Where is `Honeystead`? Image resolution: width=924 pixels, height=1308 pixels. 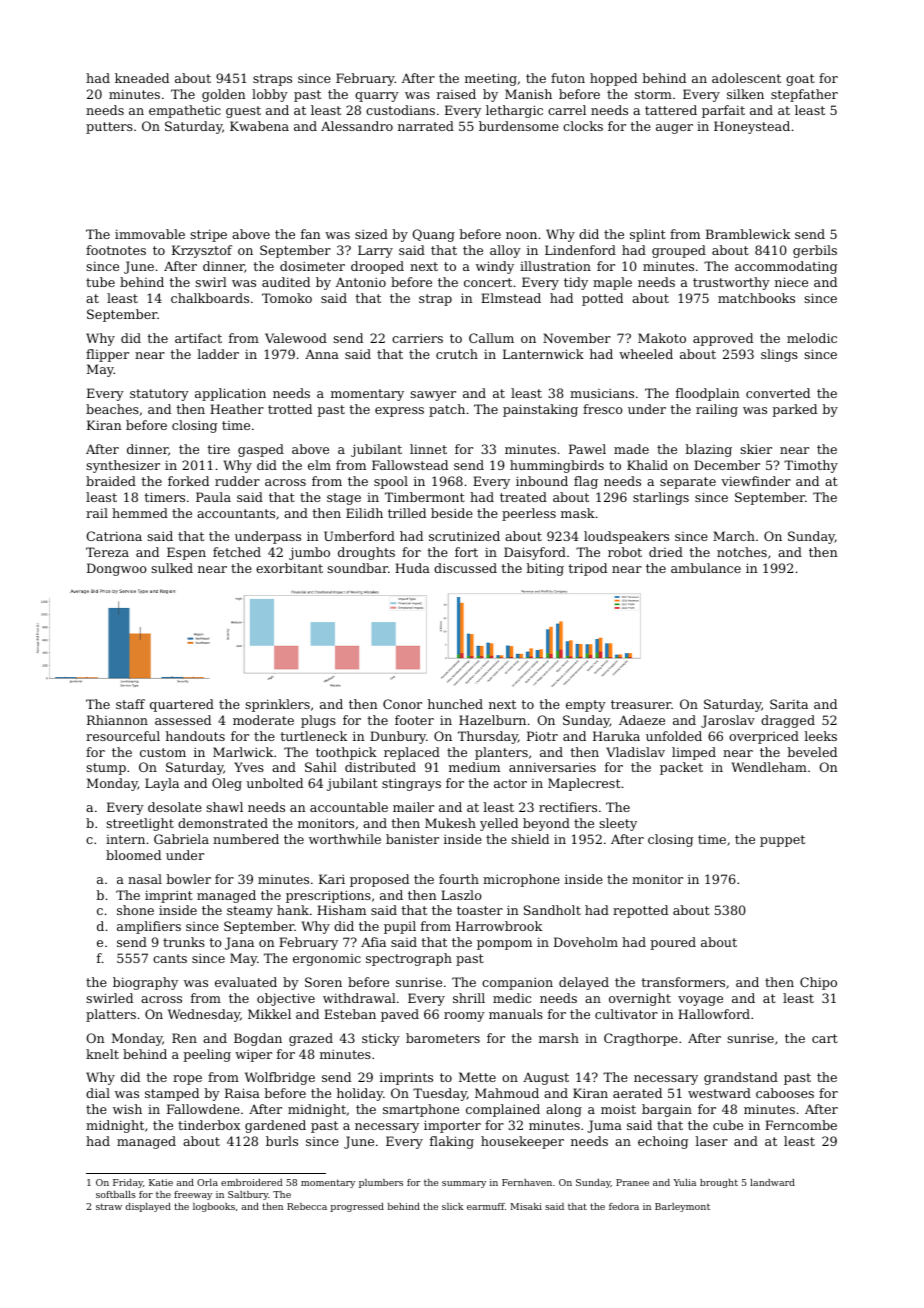
Honeystead is located at coordinates (752, 127).
